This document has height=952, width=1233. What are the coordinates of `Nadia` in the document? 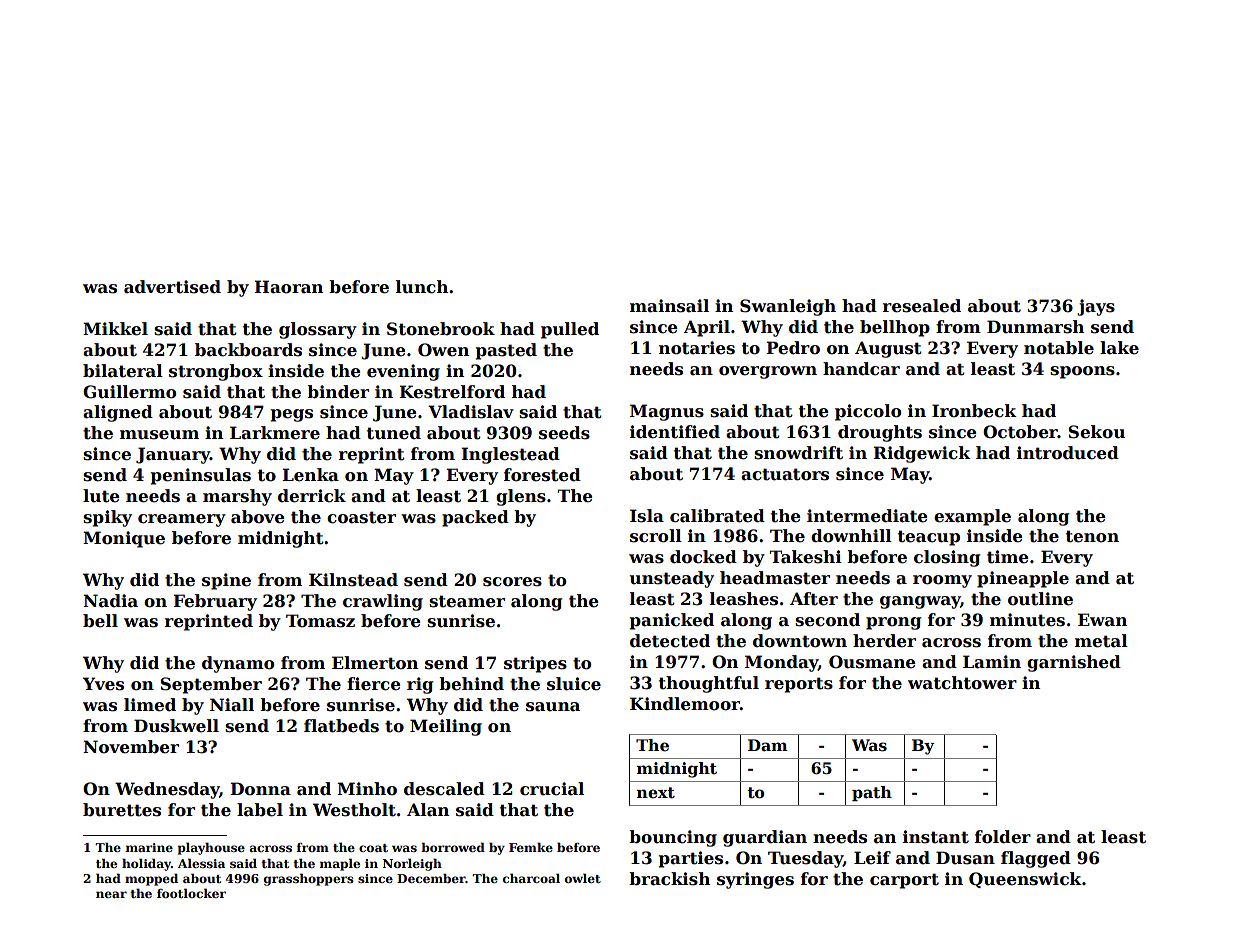 It's located at (110, 601).
